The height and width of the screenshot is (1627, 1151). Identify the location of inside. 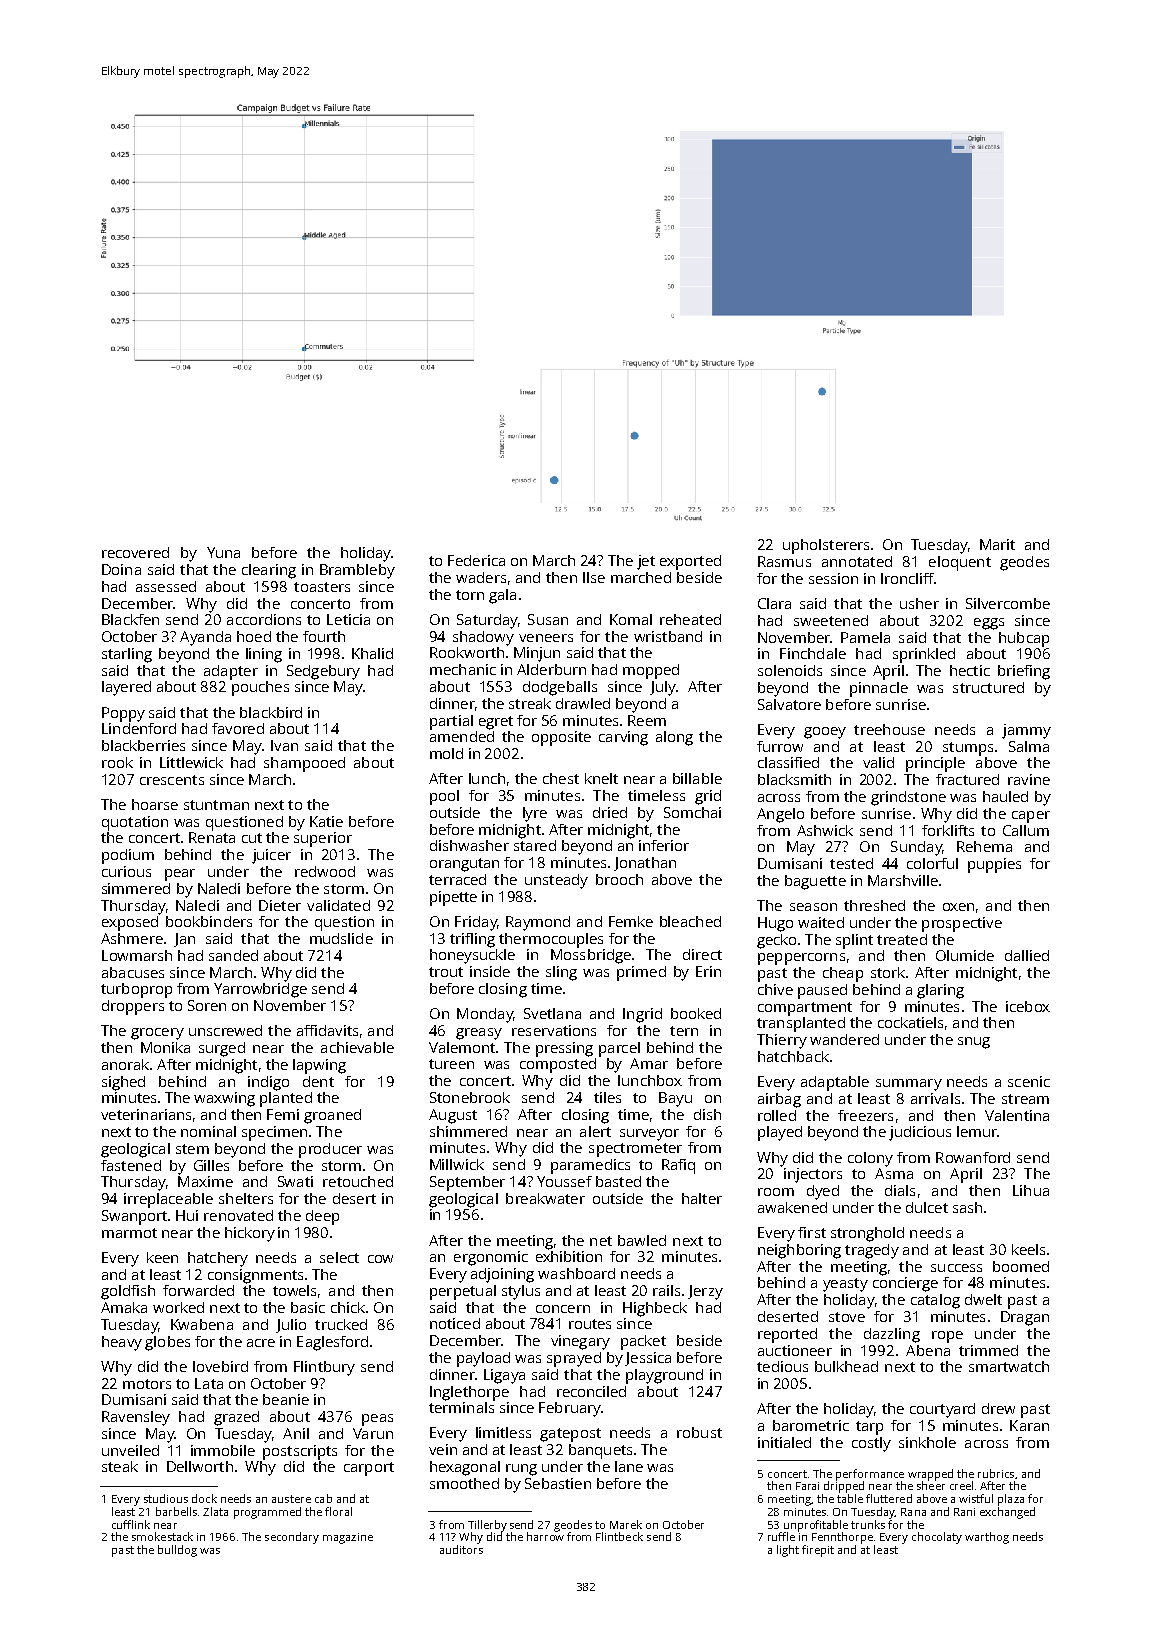
(490, 971).
